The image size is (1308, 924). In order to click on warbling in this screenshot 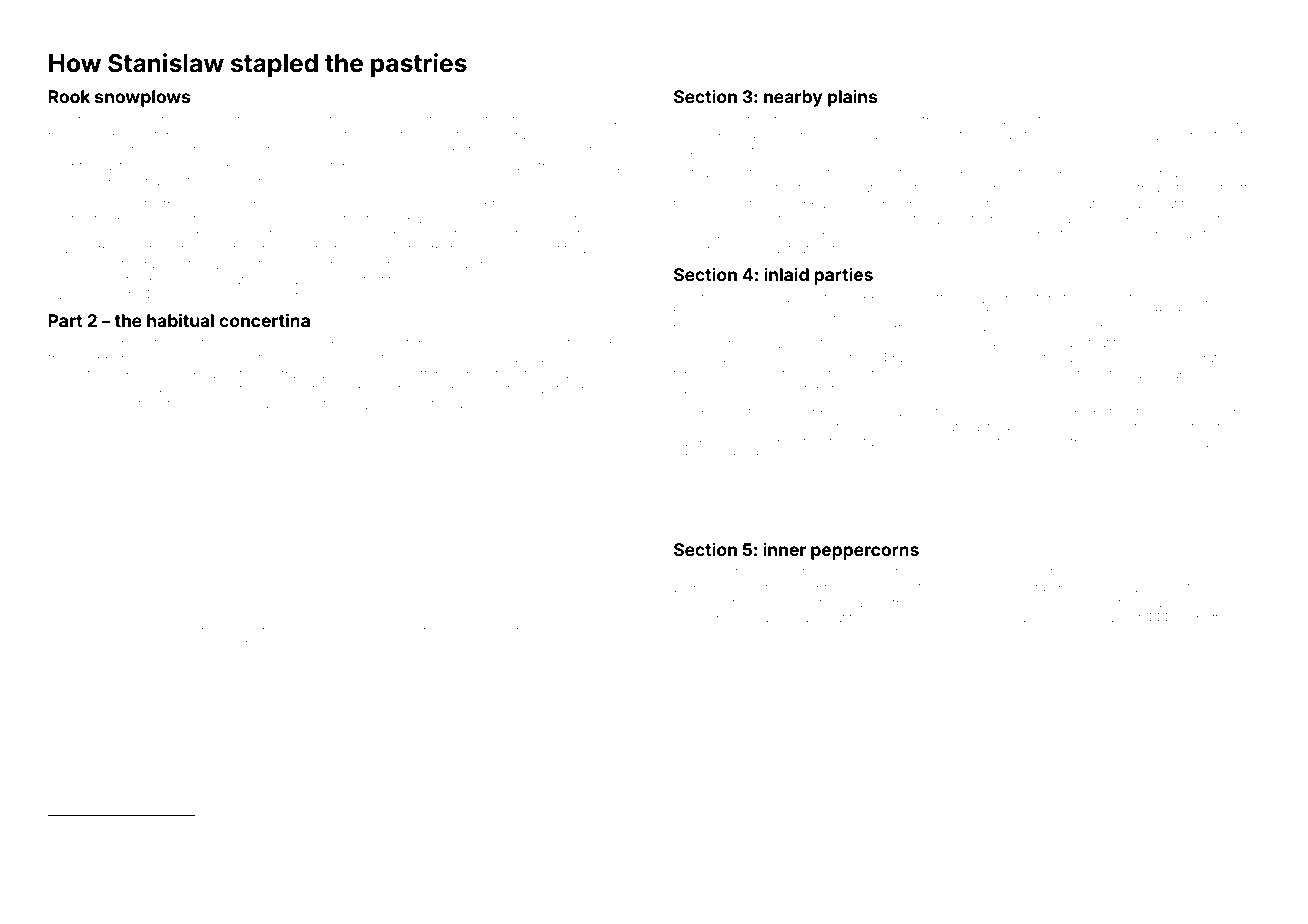, I will do `click(699, 122)`.
